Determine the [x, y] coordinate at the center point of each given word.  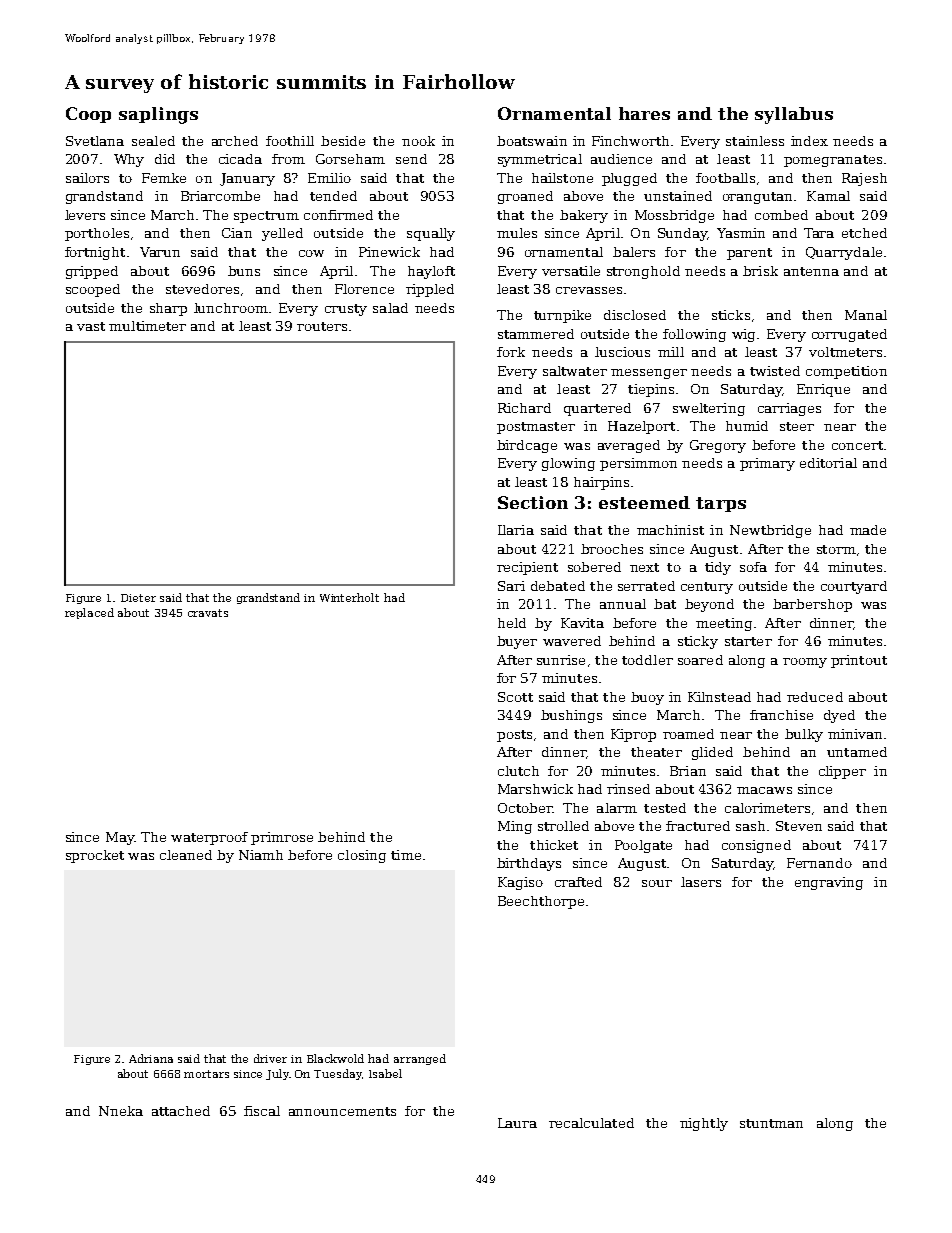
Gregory [718, 446]
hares [644, 113]
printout [859, 661]
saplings [158, 115]
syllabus [794, 115]
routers [322, 326]
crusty [346, 310]
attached [181, 1111]
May [120, 838]
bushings [571, 716]
